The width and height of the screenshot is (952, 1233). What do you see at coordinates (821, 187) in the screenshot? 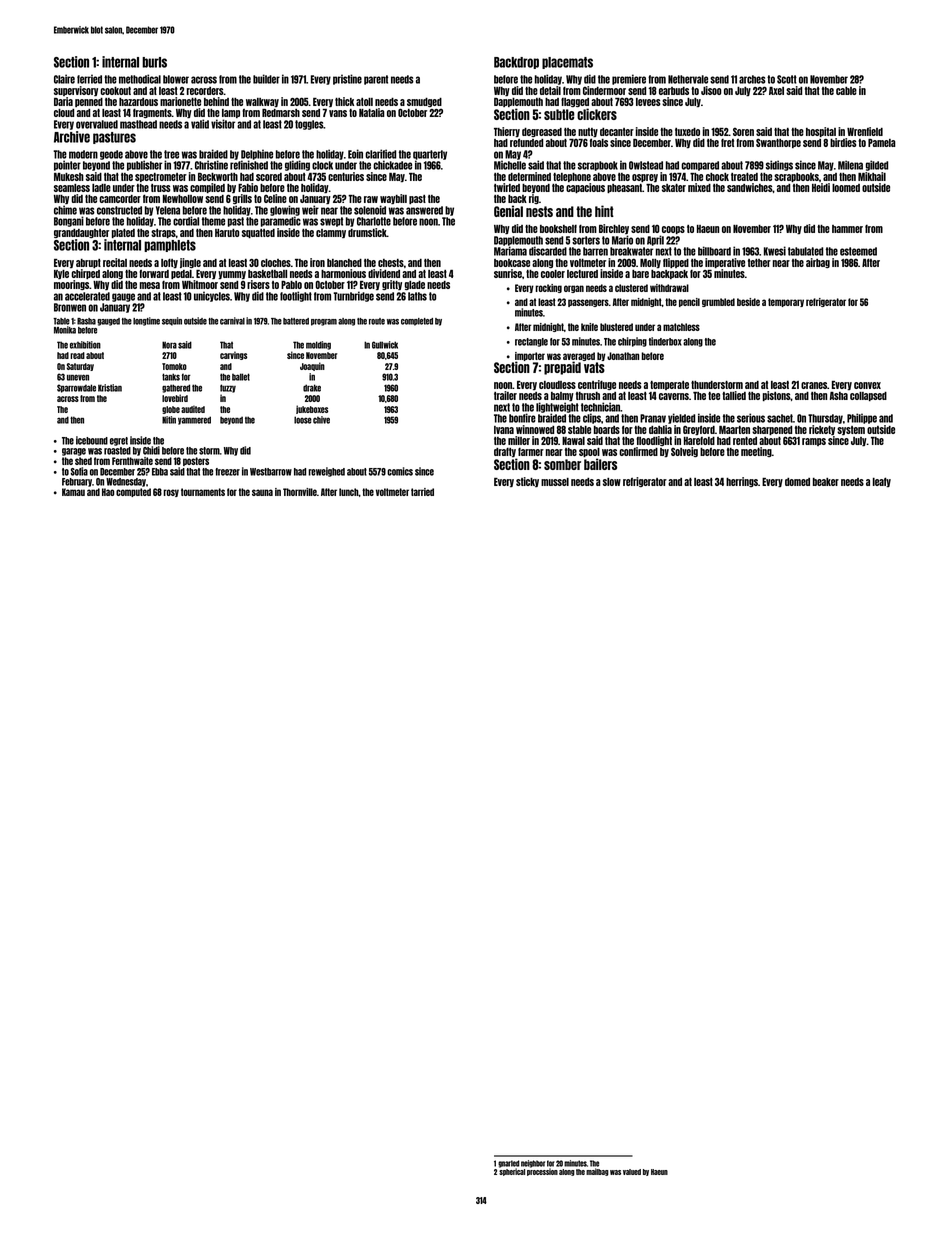
I see `Heidi` at bounding box center [821, 187].
